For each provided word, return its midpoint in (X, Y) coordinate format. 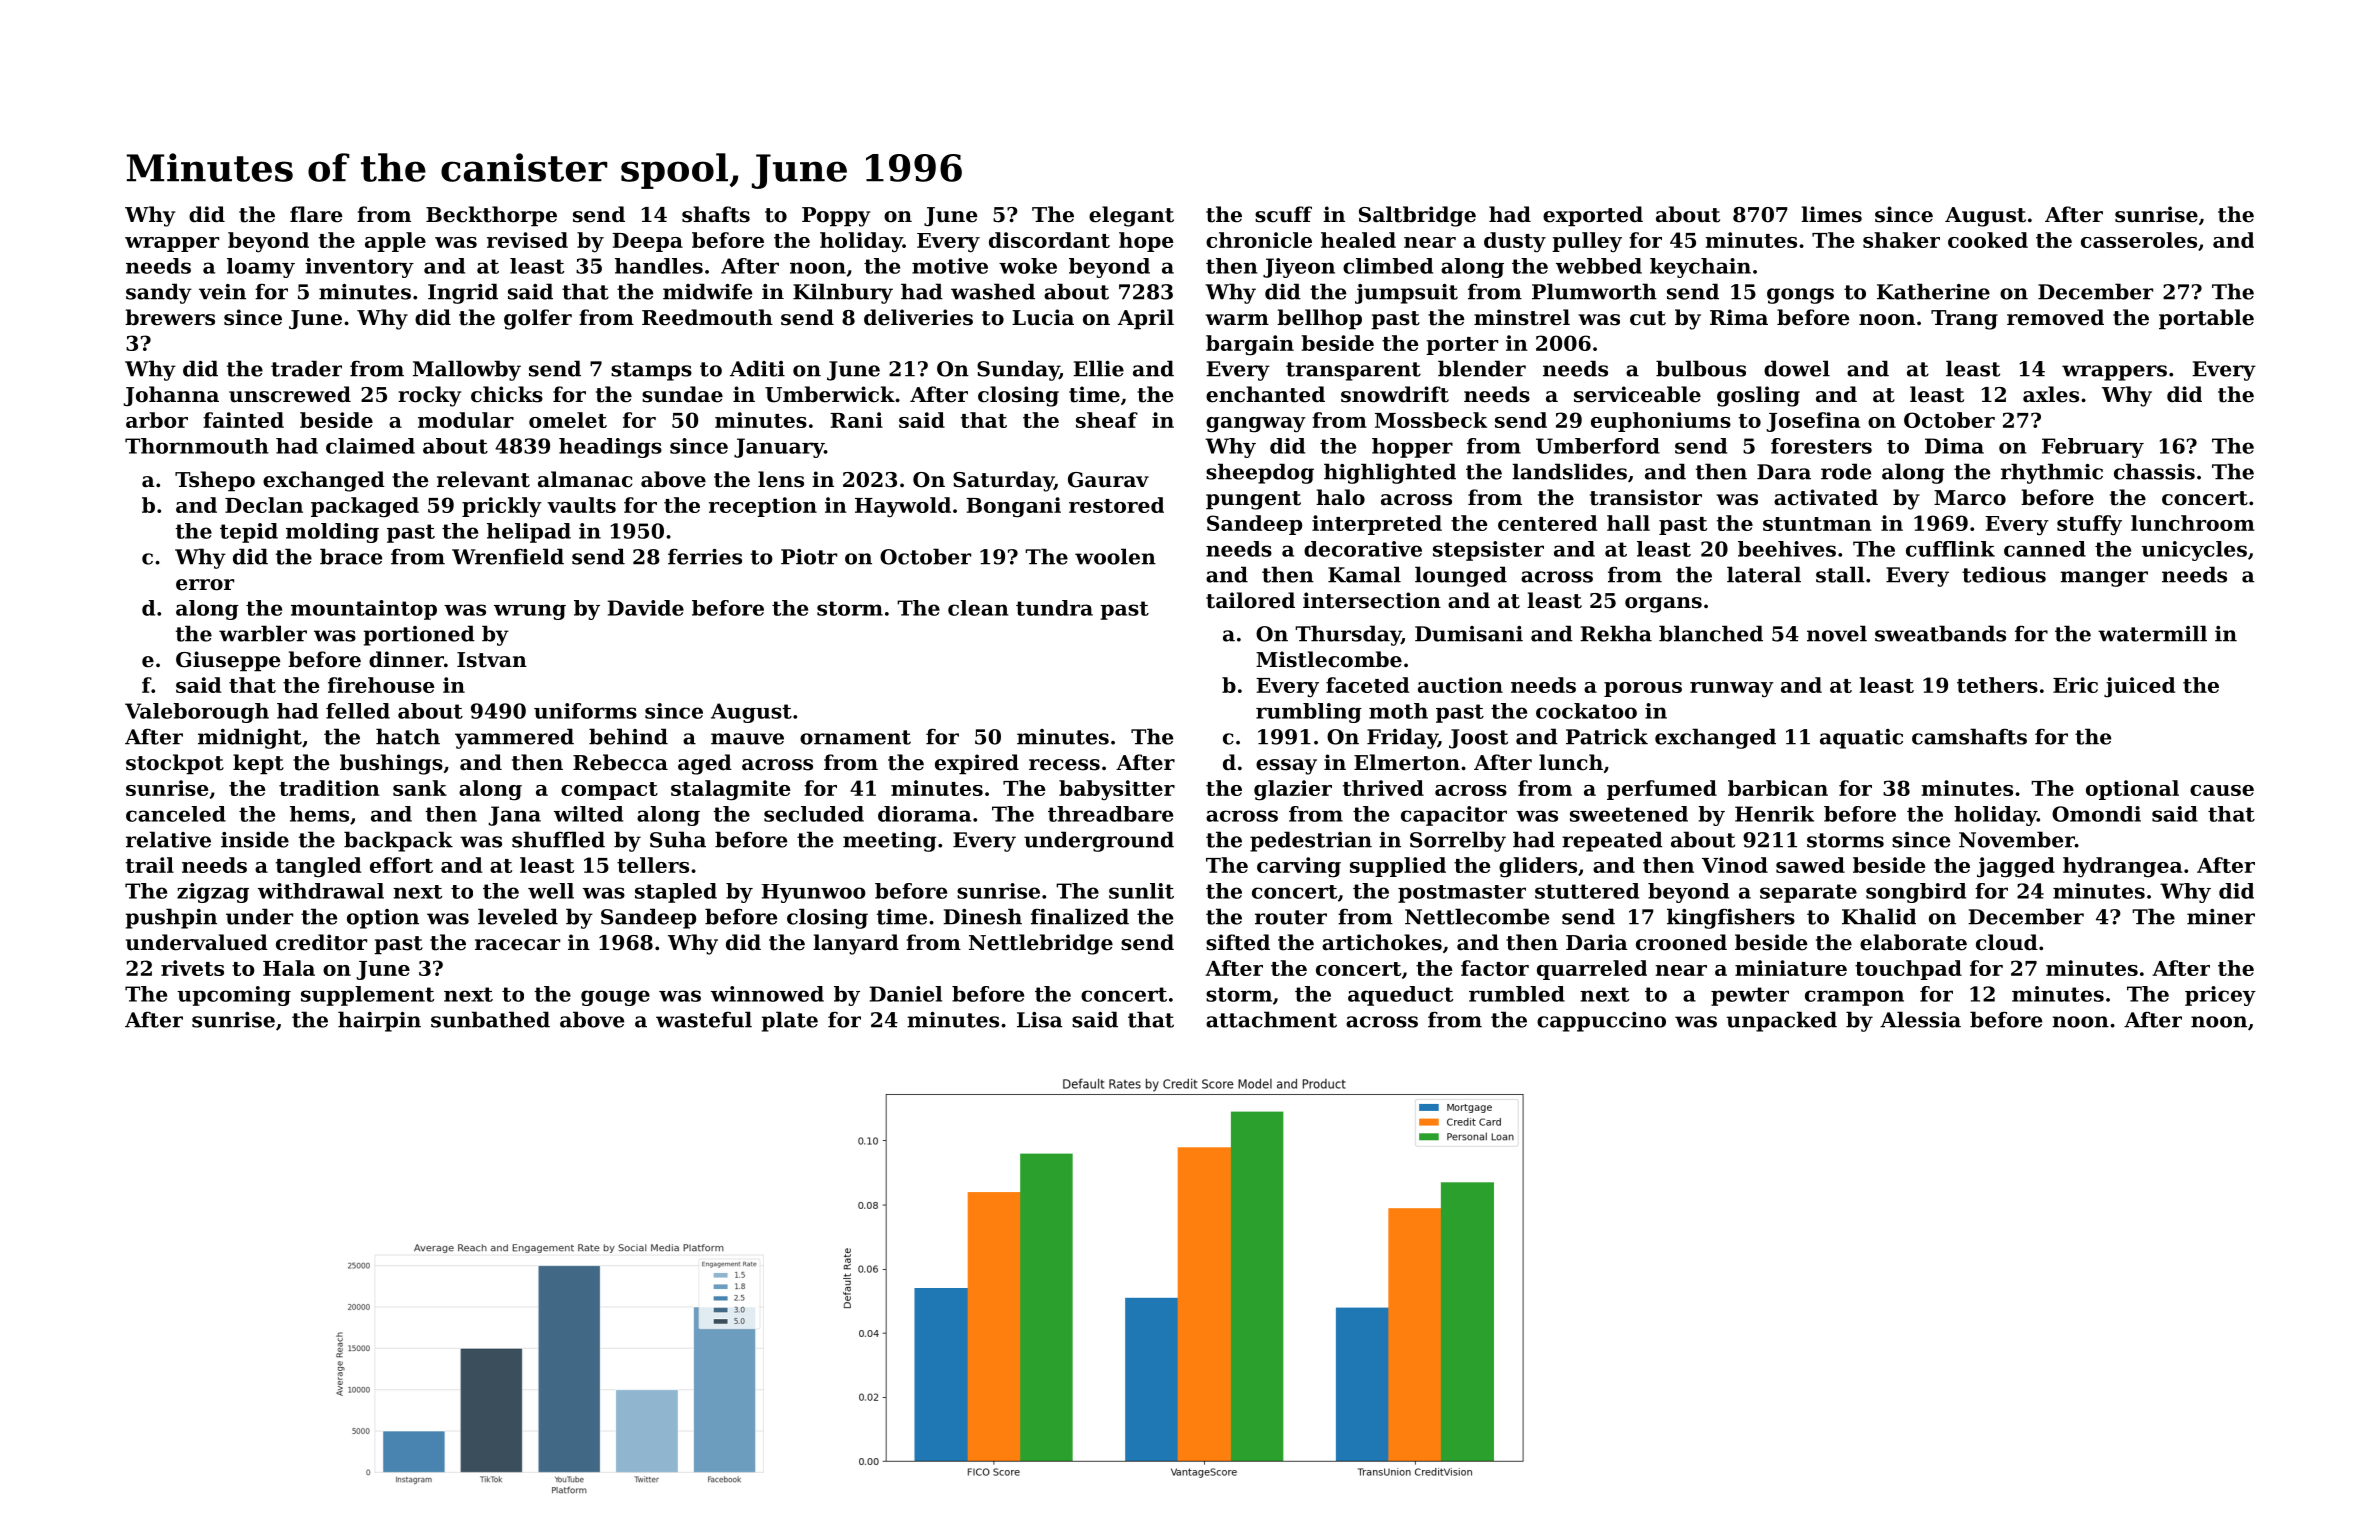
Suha (678, 839)
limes (1831, 214)
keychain (1700, 268)
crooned (1681, 942)
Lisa (1040, 1020)
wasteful (704, 1019)
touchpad (1908, 970)
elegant (1131, 216)
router (1291, 917)
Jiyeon (1299, 268)
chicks (507, 394)
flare (316, 214)
